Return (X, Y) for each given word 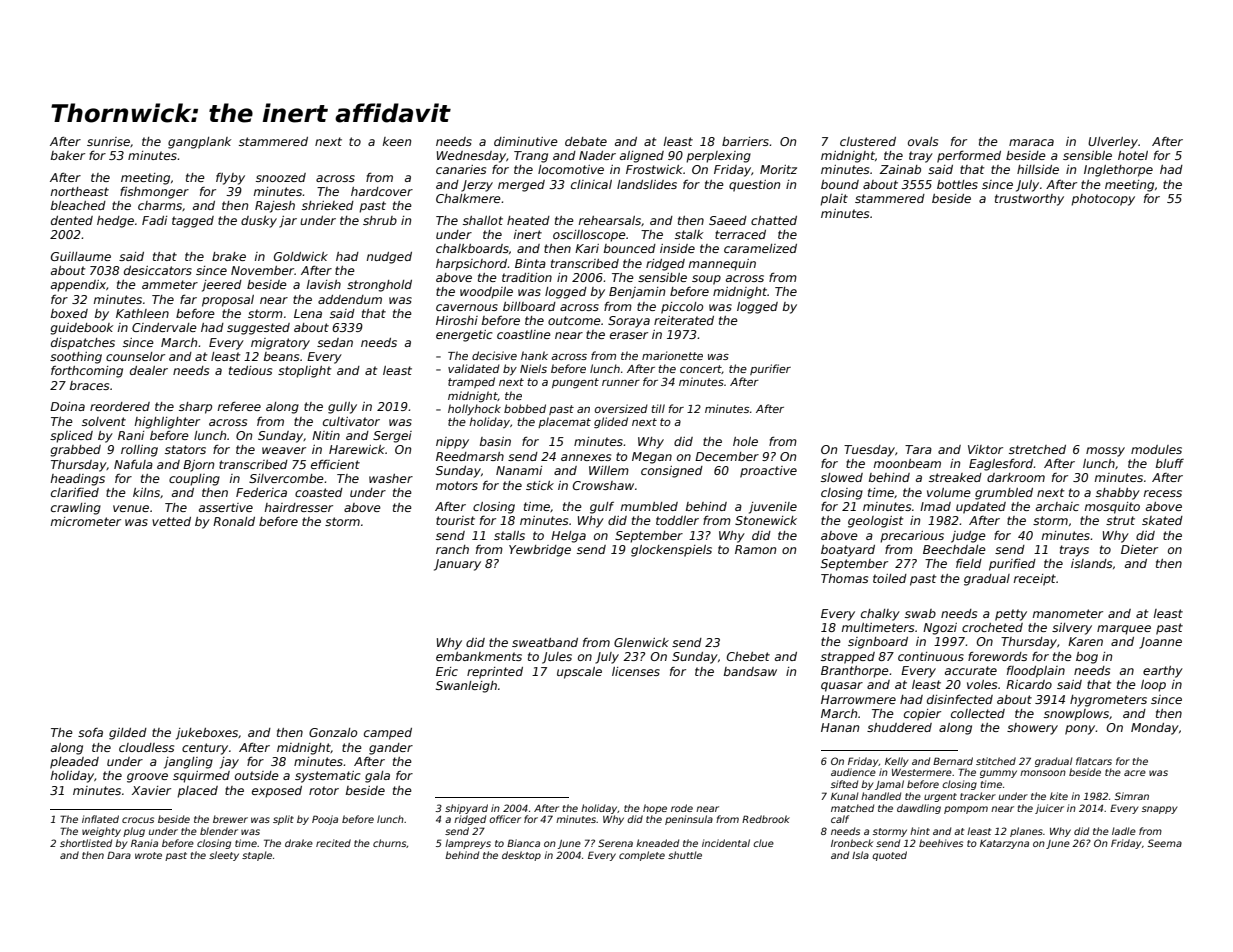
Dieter (1139, 549)
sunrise (108, 141)
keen (397, 141)
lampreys (468, 844)
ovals (923, 141)
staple (257, 856)
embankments (479, 656)
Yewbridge (540, 551)
